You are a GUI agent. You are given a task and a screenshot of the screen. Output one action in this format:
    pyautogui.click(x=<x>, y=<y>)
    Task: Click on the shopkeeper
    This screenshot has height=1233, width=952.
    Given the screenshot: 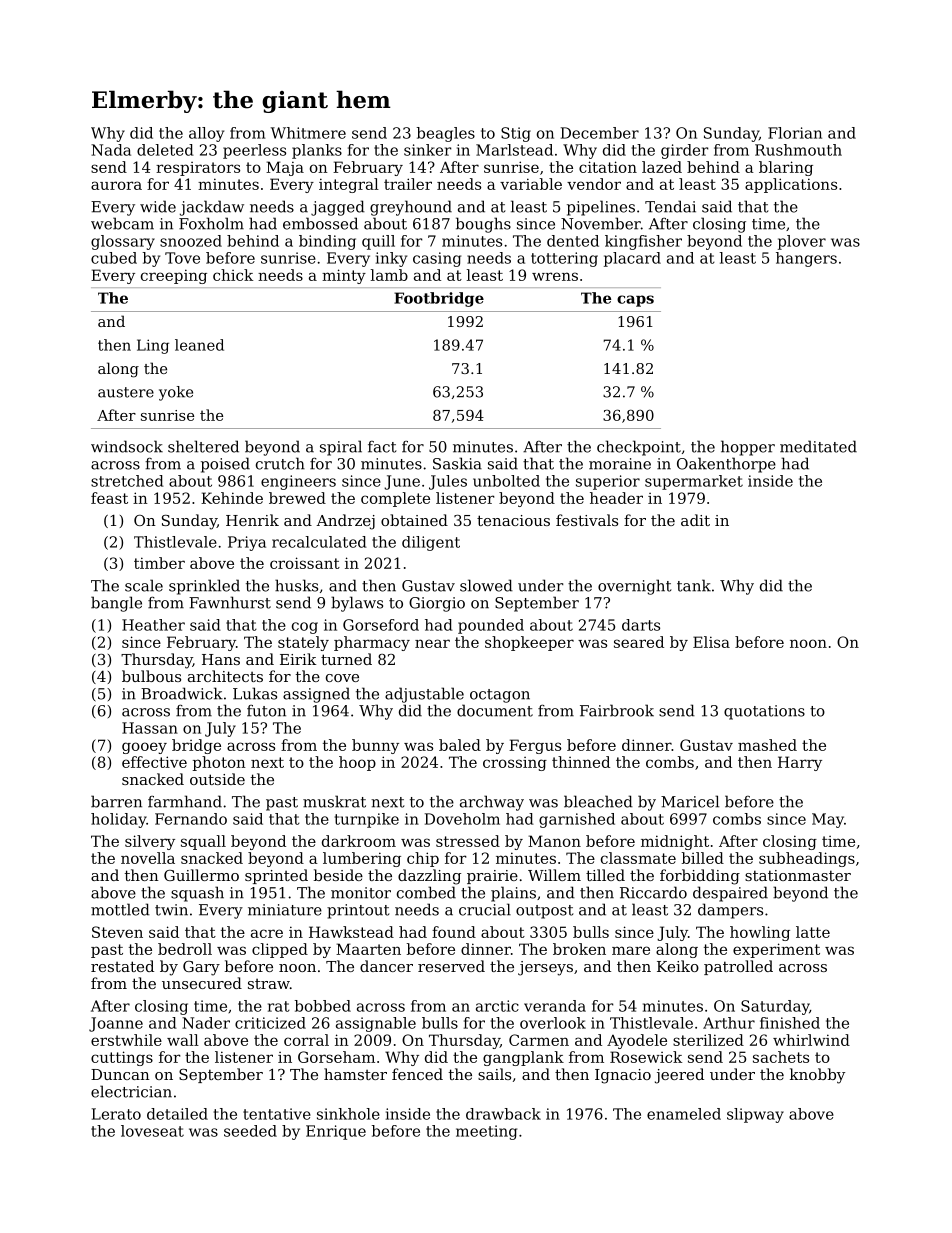 What is the action you would take?
    pyautogui.click(x=529, y=643)
